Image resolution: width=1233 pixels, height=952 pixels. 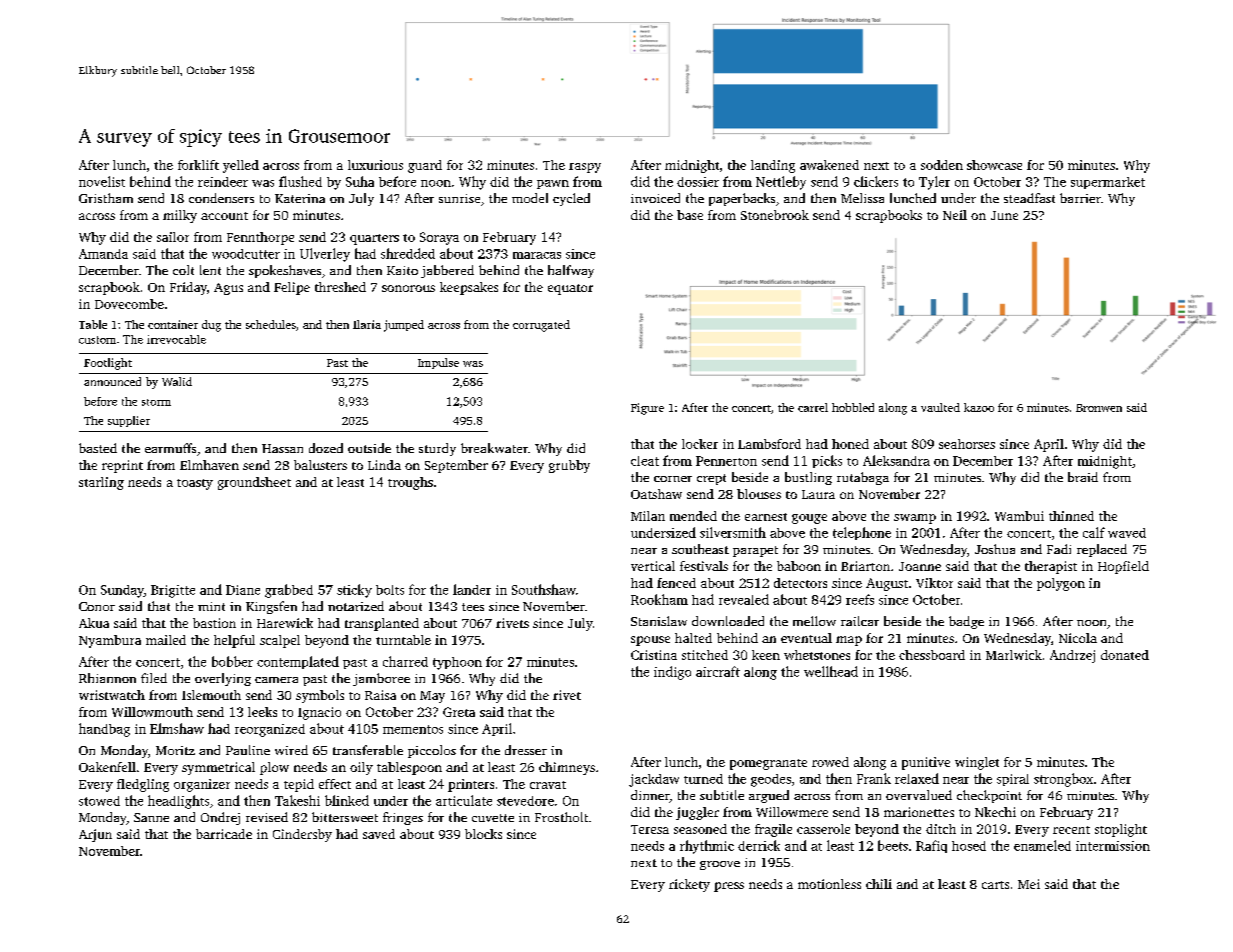 What do you see at coordinates (700, 444) in the document?
I see `locker` at bounding box center [700, 444].
